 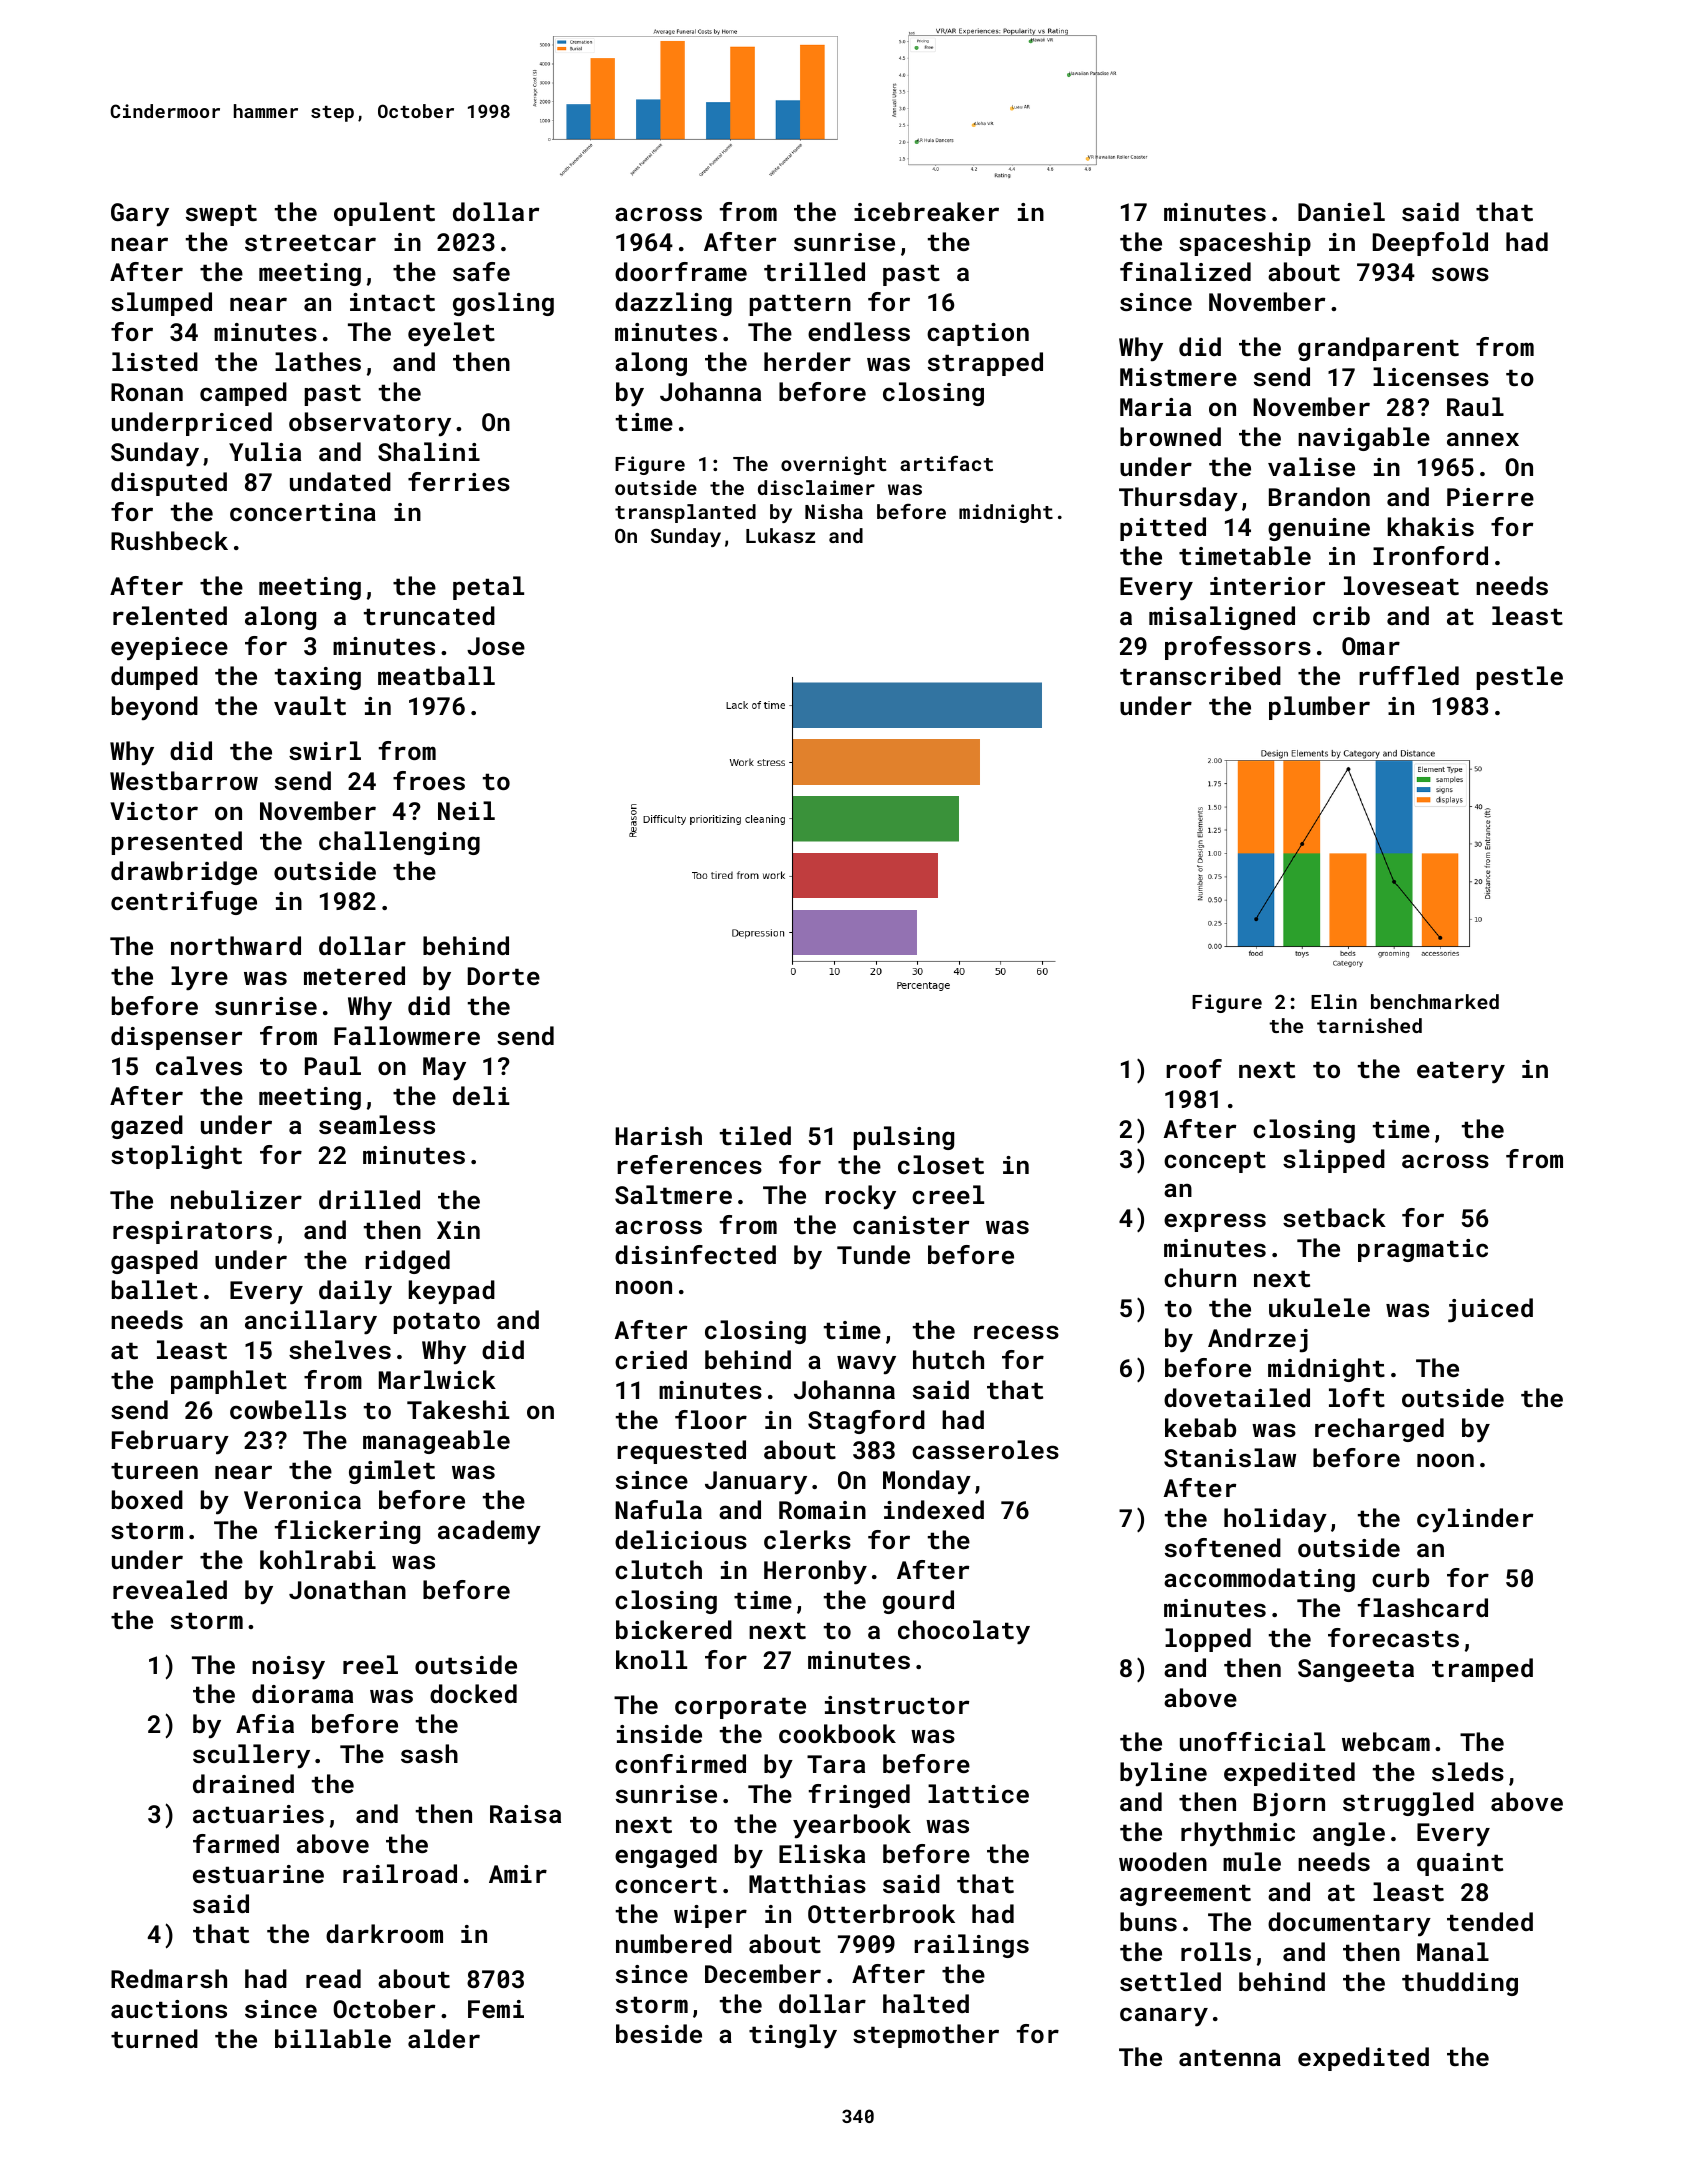 What do you see at coordinates (904, 1138) in the image?
I see `pulsing` at bounding box center [904, 1138].
